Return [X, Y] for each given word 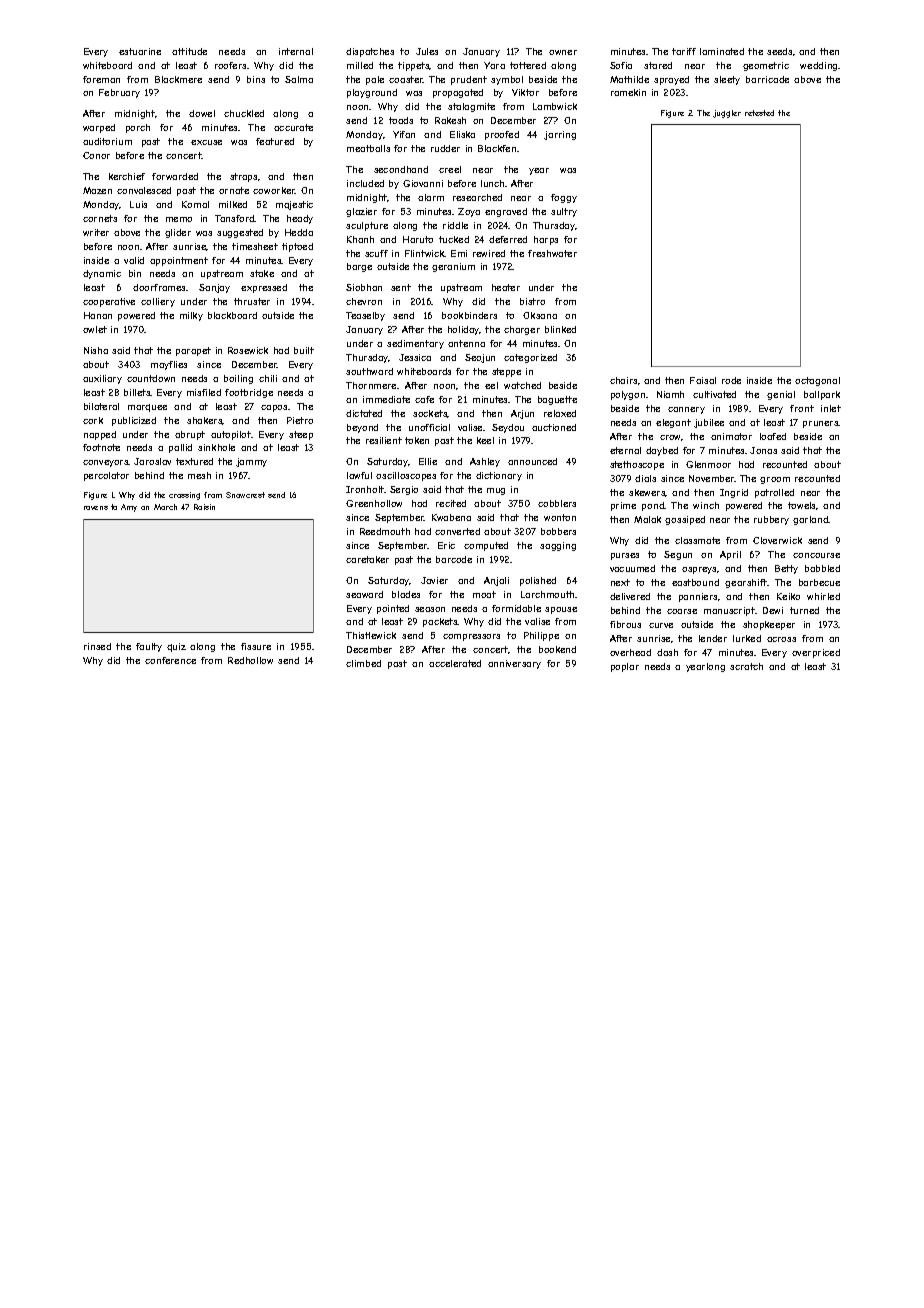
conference [170, 660]
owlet [95, 329]
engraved [506, 212]
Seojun [480, 358]
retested [759, 113]
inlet [831, 408]
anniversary [514, 664]
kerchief [127, 176]
